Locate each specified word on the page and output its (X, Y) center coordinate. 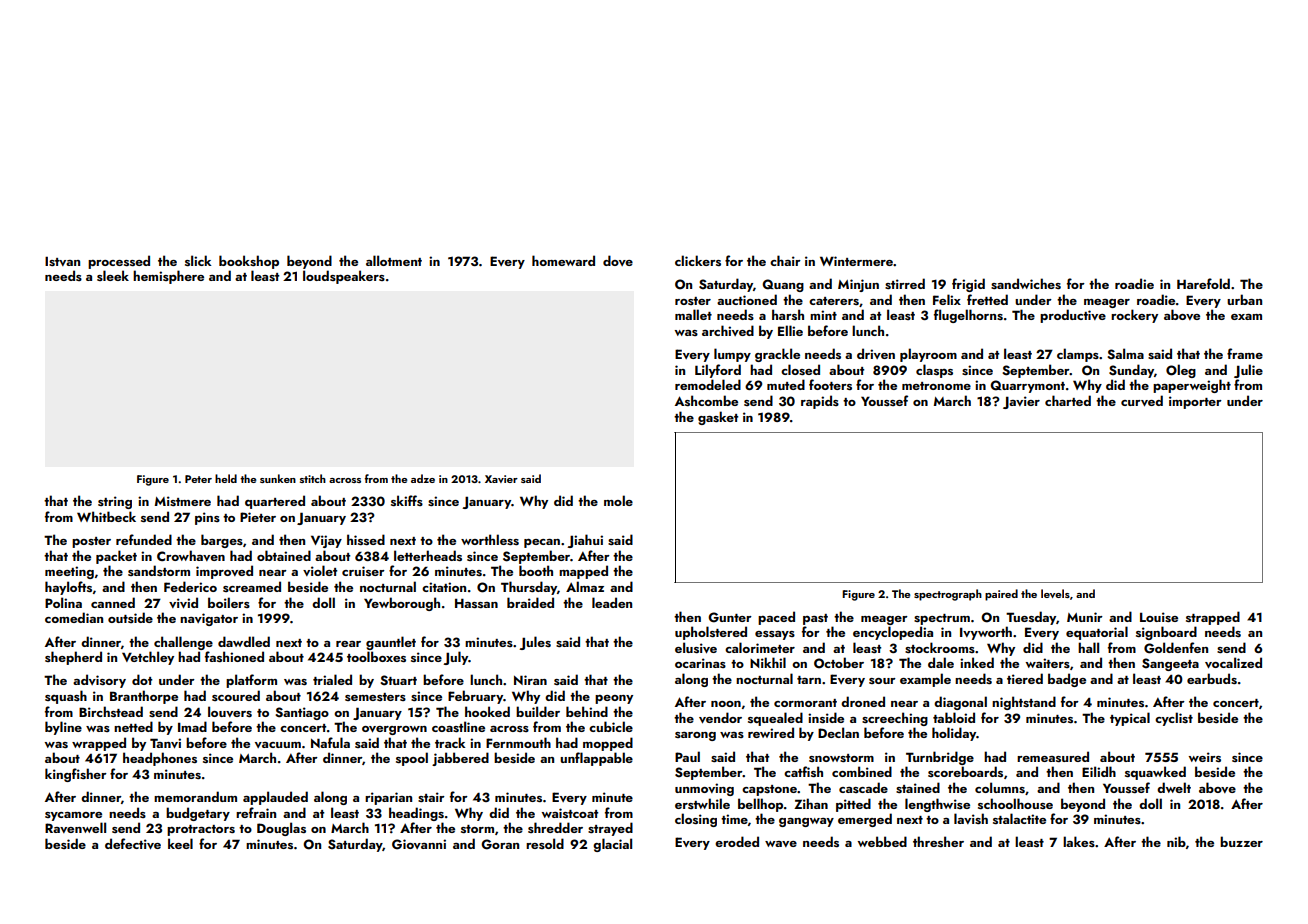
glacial (612, 845)
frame (1245, 353)
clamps (1078, 355)
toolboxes (376, 656)
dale (941, 662)
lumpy (732, 355)
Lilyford (718, 371)
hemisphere (168, 277)
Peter (198, 479)
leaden (612, 602)
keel (180, 843)
